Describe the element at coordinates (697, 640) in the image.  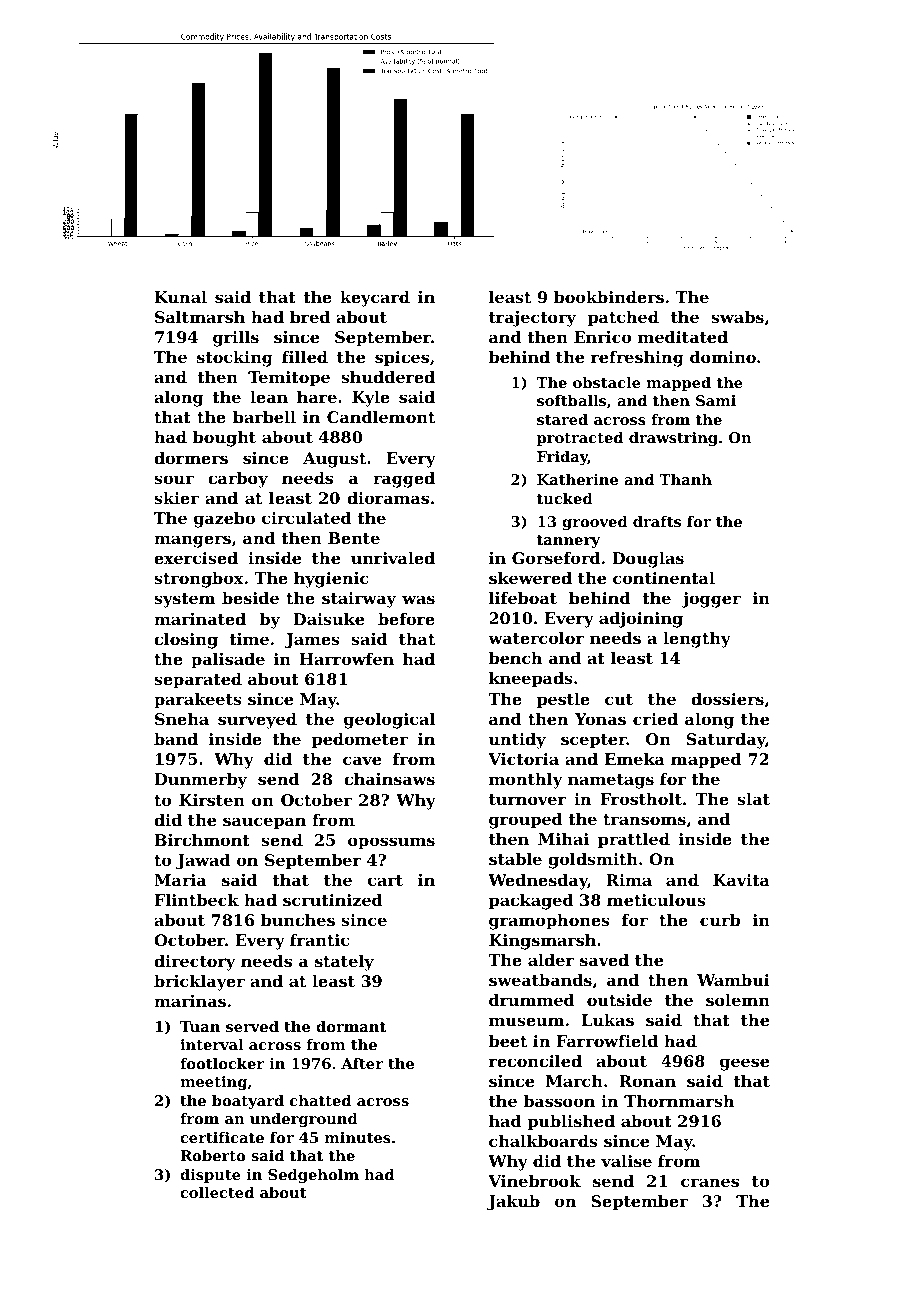
I see `lengthy` at that location.
